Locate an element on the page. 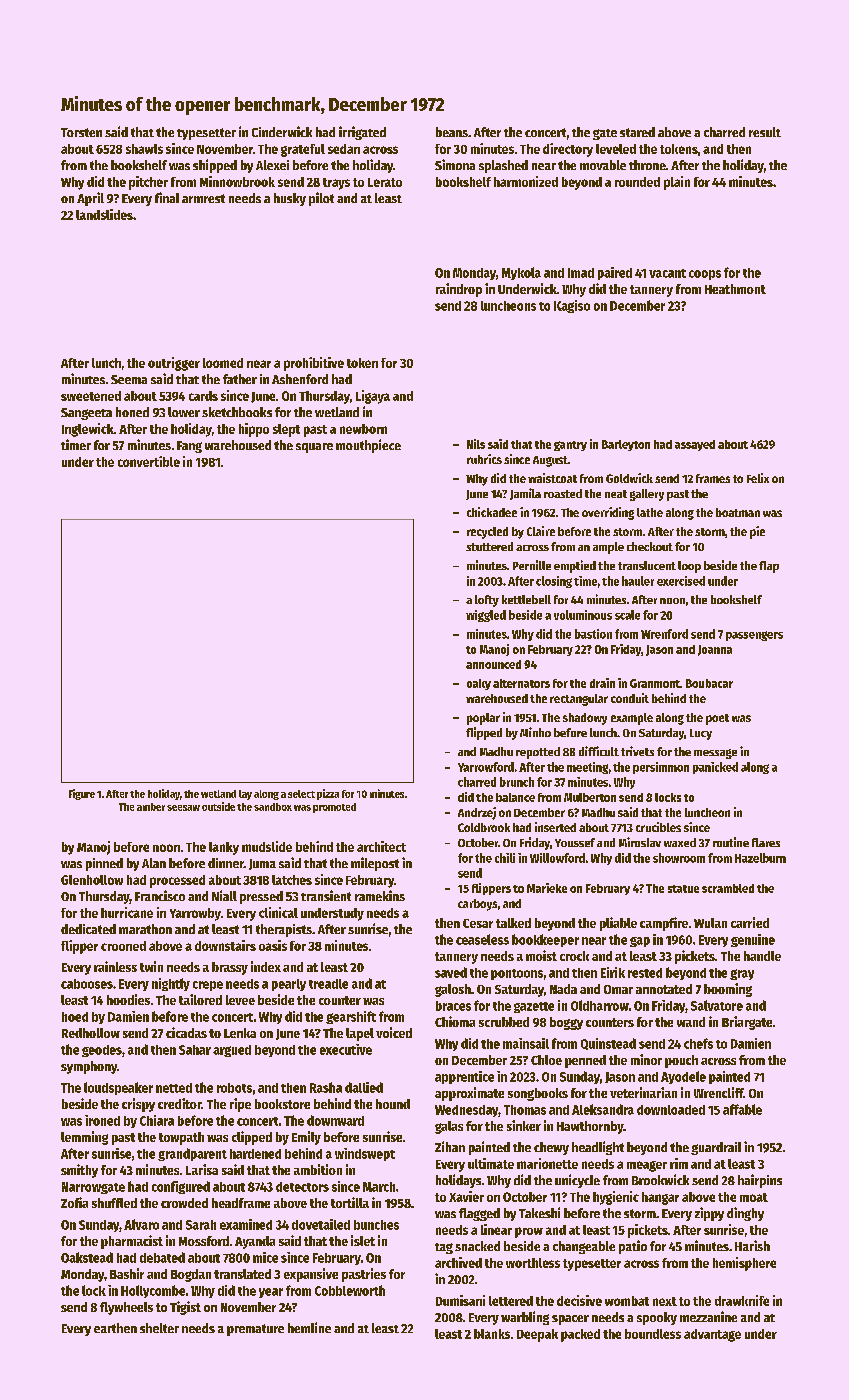 This page has height=1400, width=849. packed is located at coordinates (580, 1335).
